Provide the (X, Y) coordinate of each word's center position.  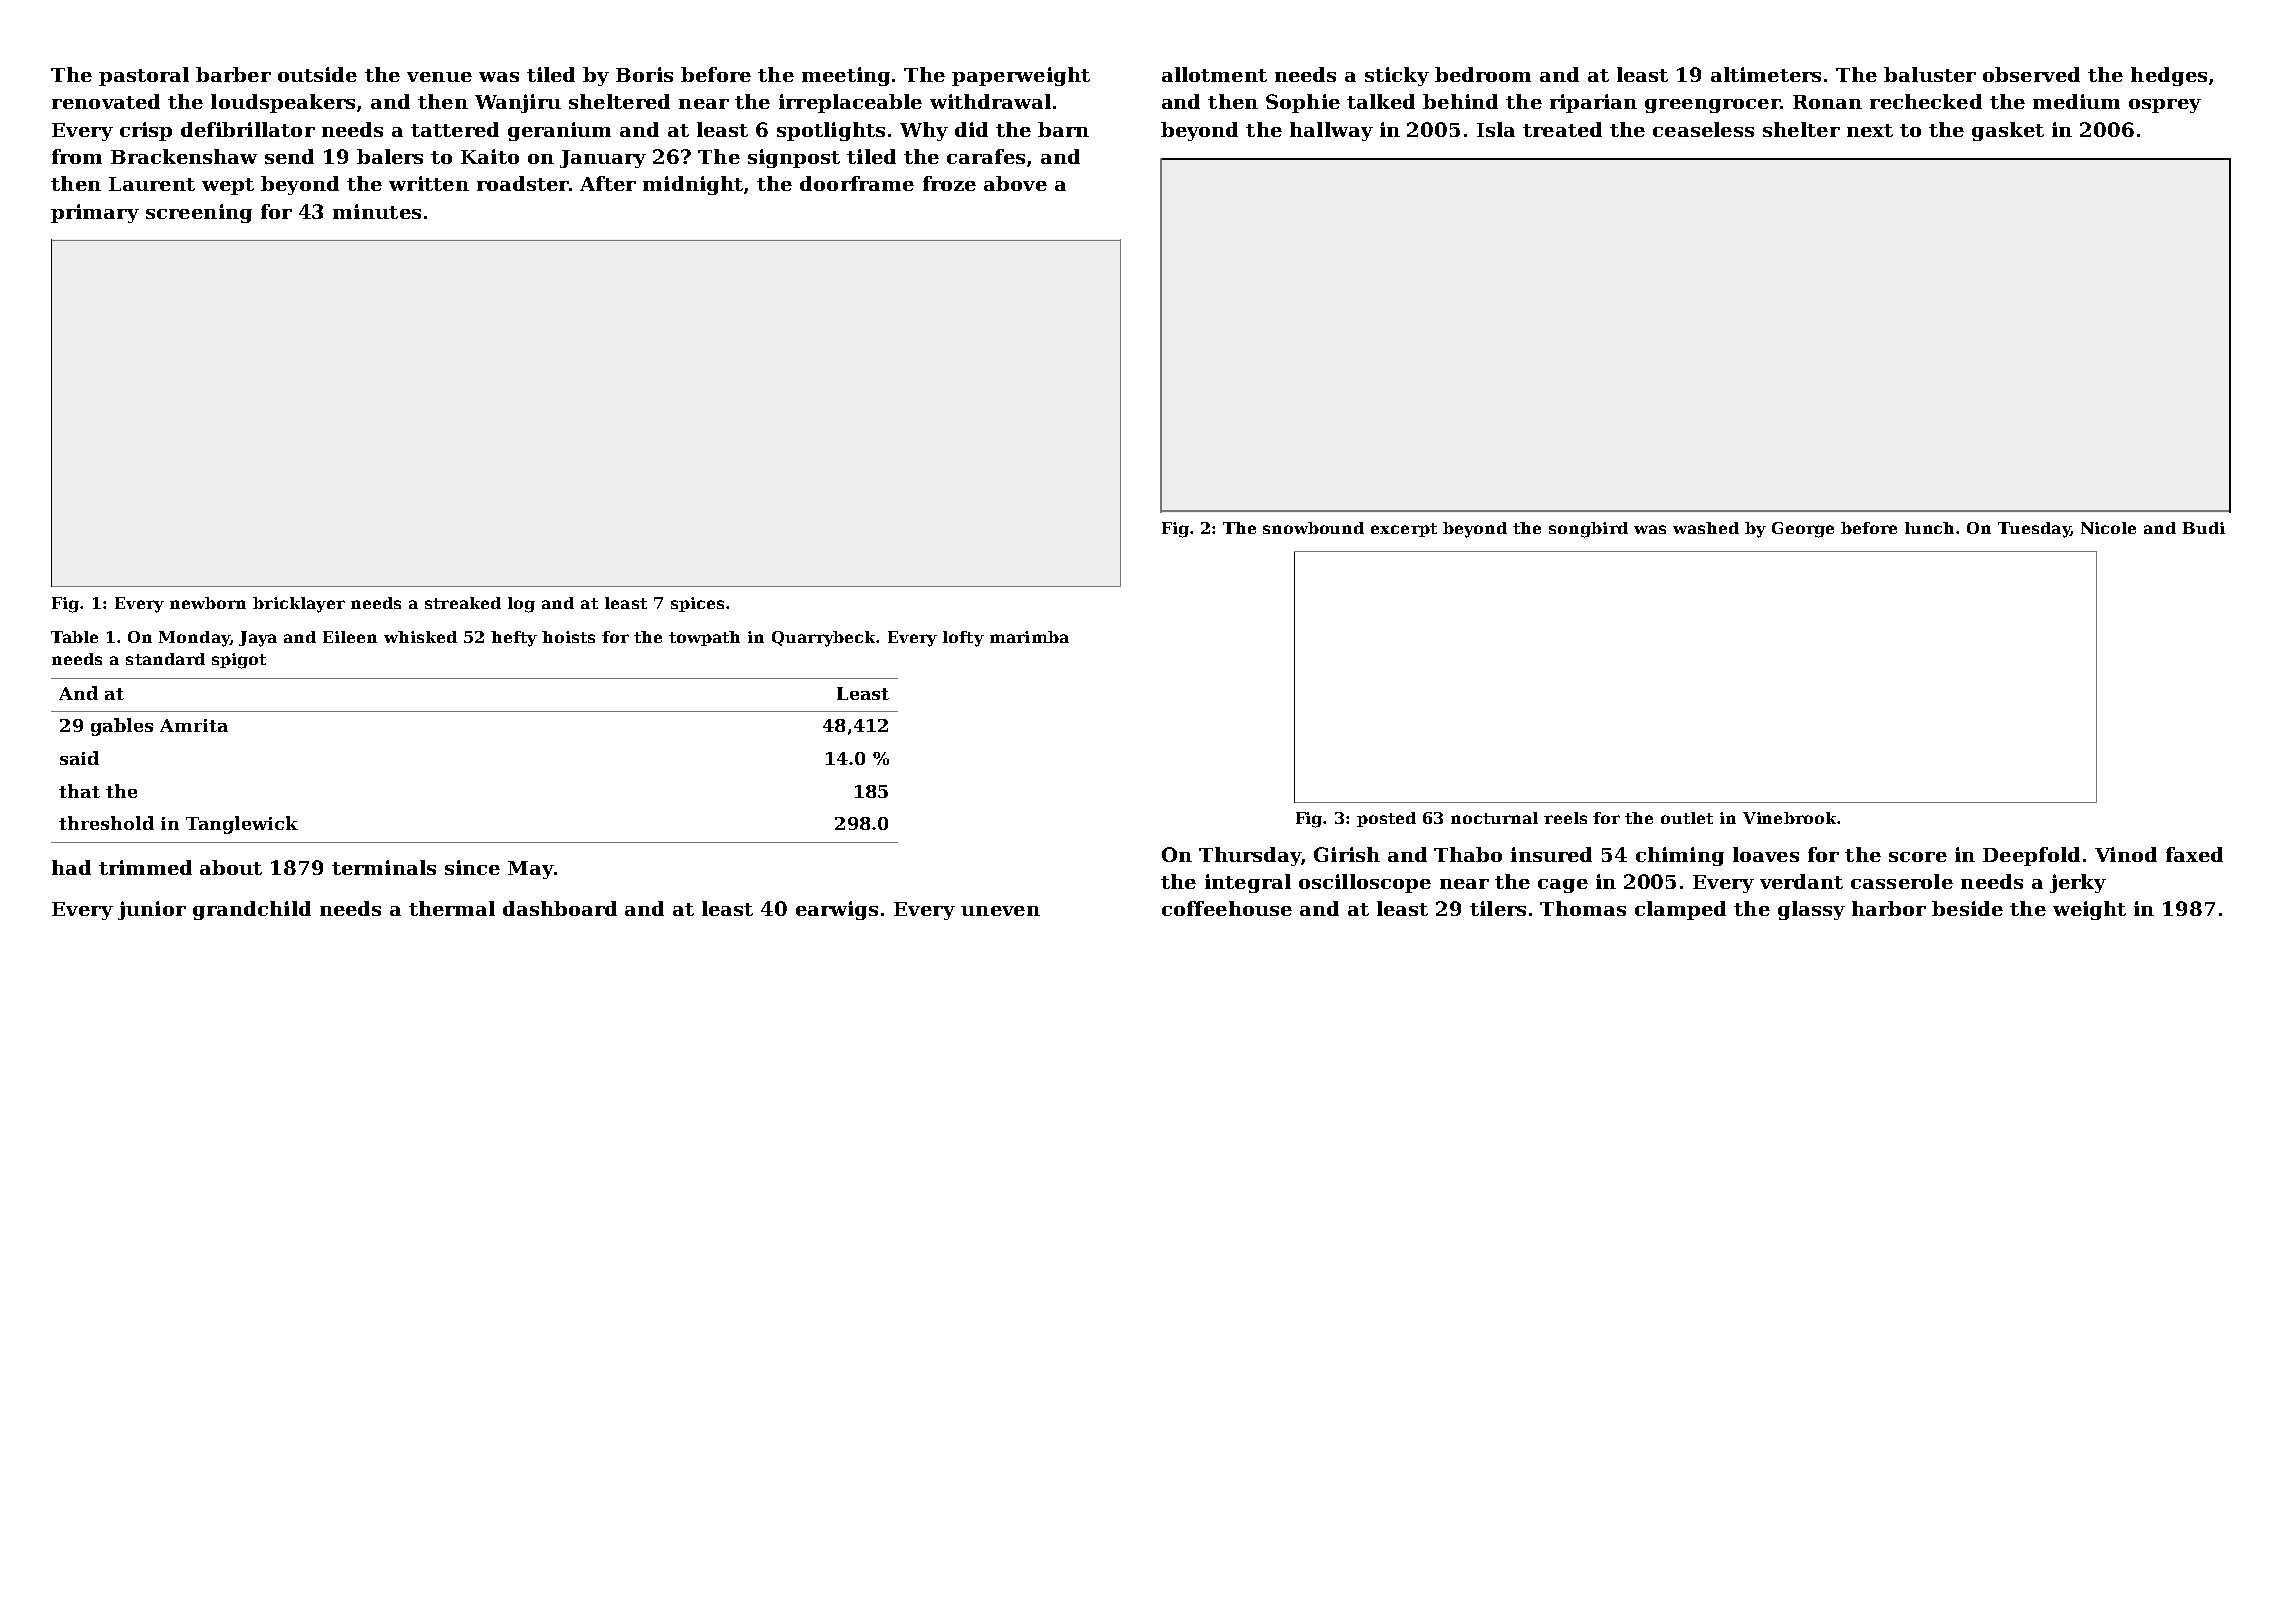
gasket (2008, 131)
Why (924, 131)
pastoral (144, 76)
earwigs (837, 910)
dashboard (560, 908)
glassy (1811, 910)
